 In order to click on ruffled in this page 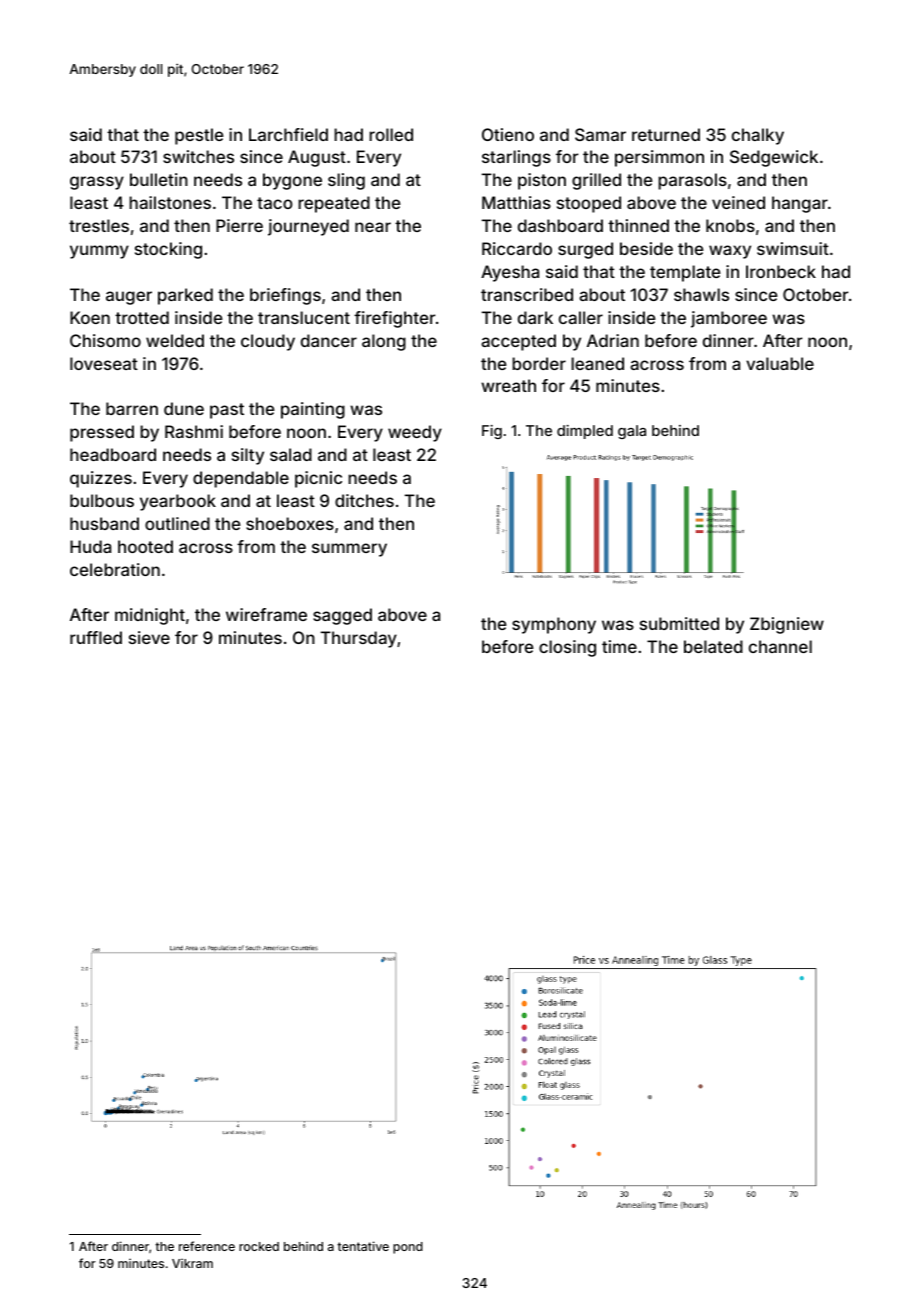, I will do `click(96, 637)`.
